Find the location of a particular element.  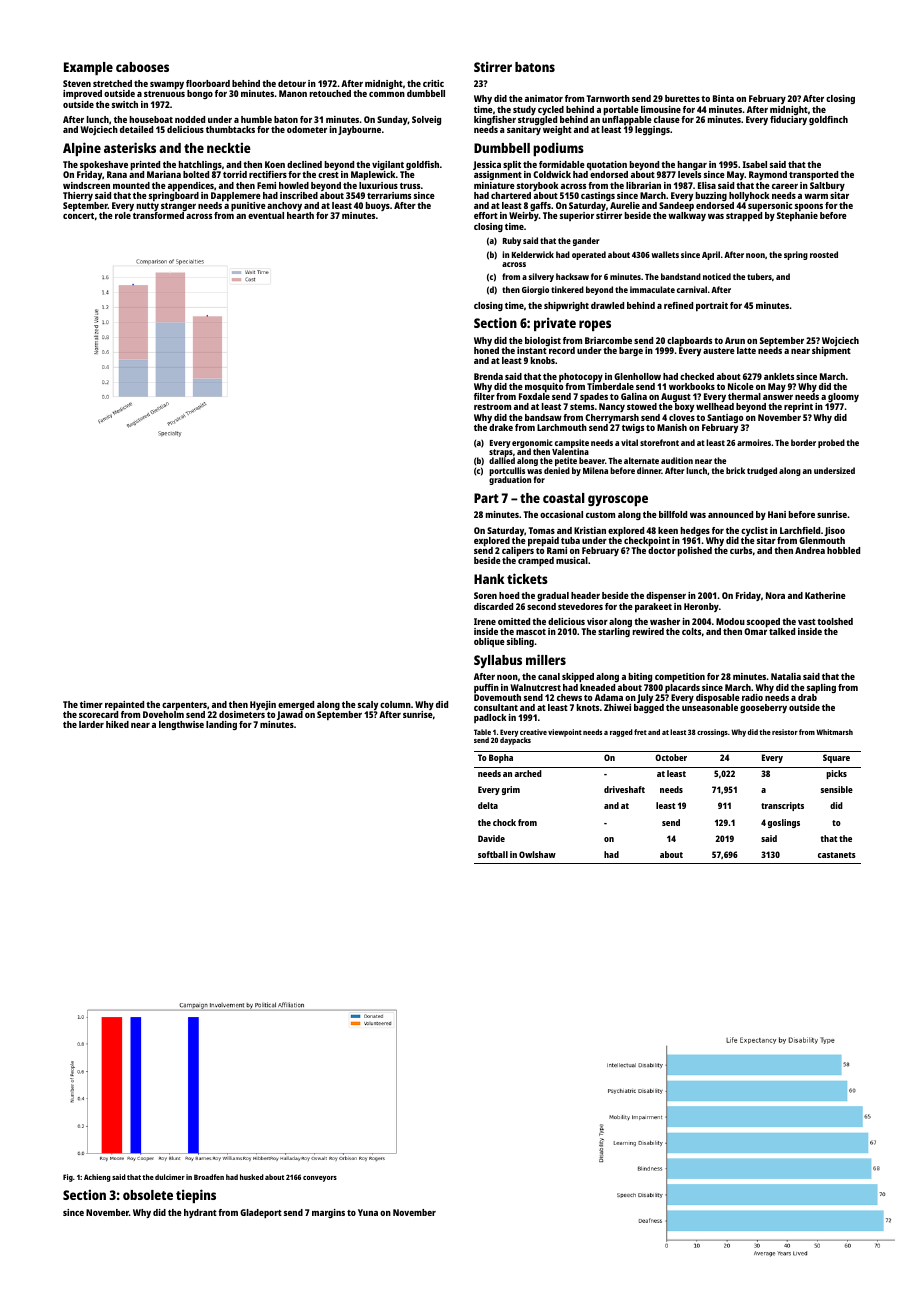

larder is located at coordinates (91, 724).
